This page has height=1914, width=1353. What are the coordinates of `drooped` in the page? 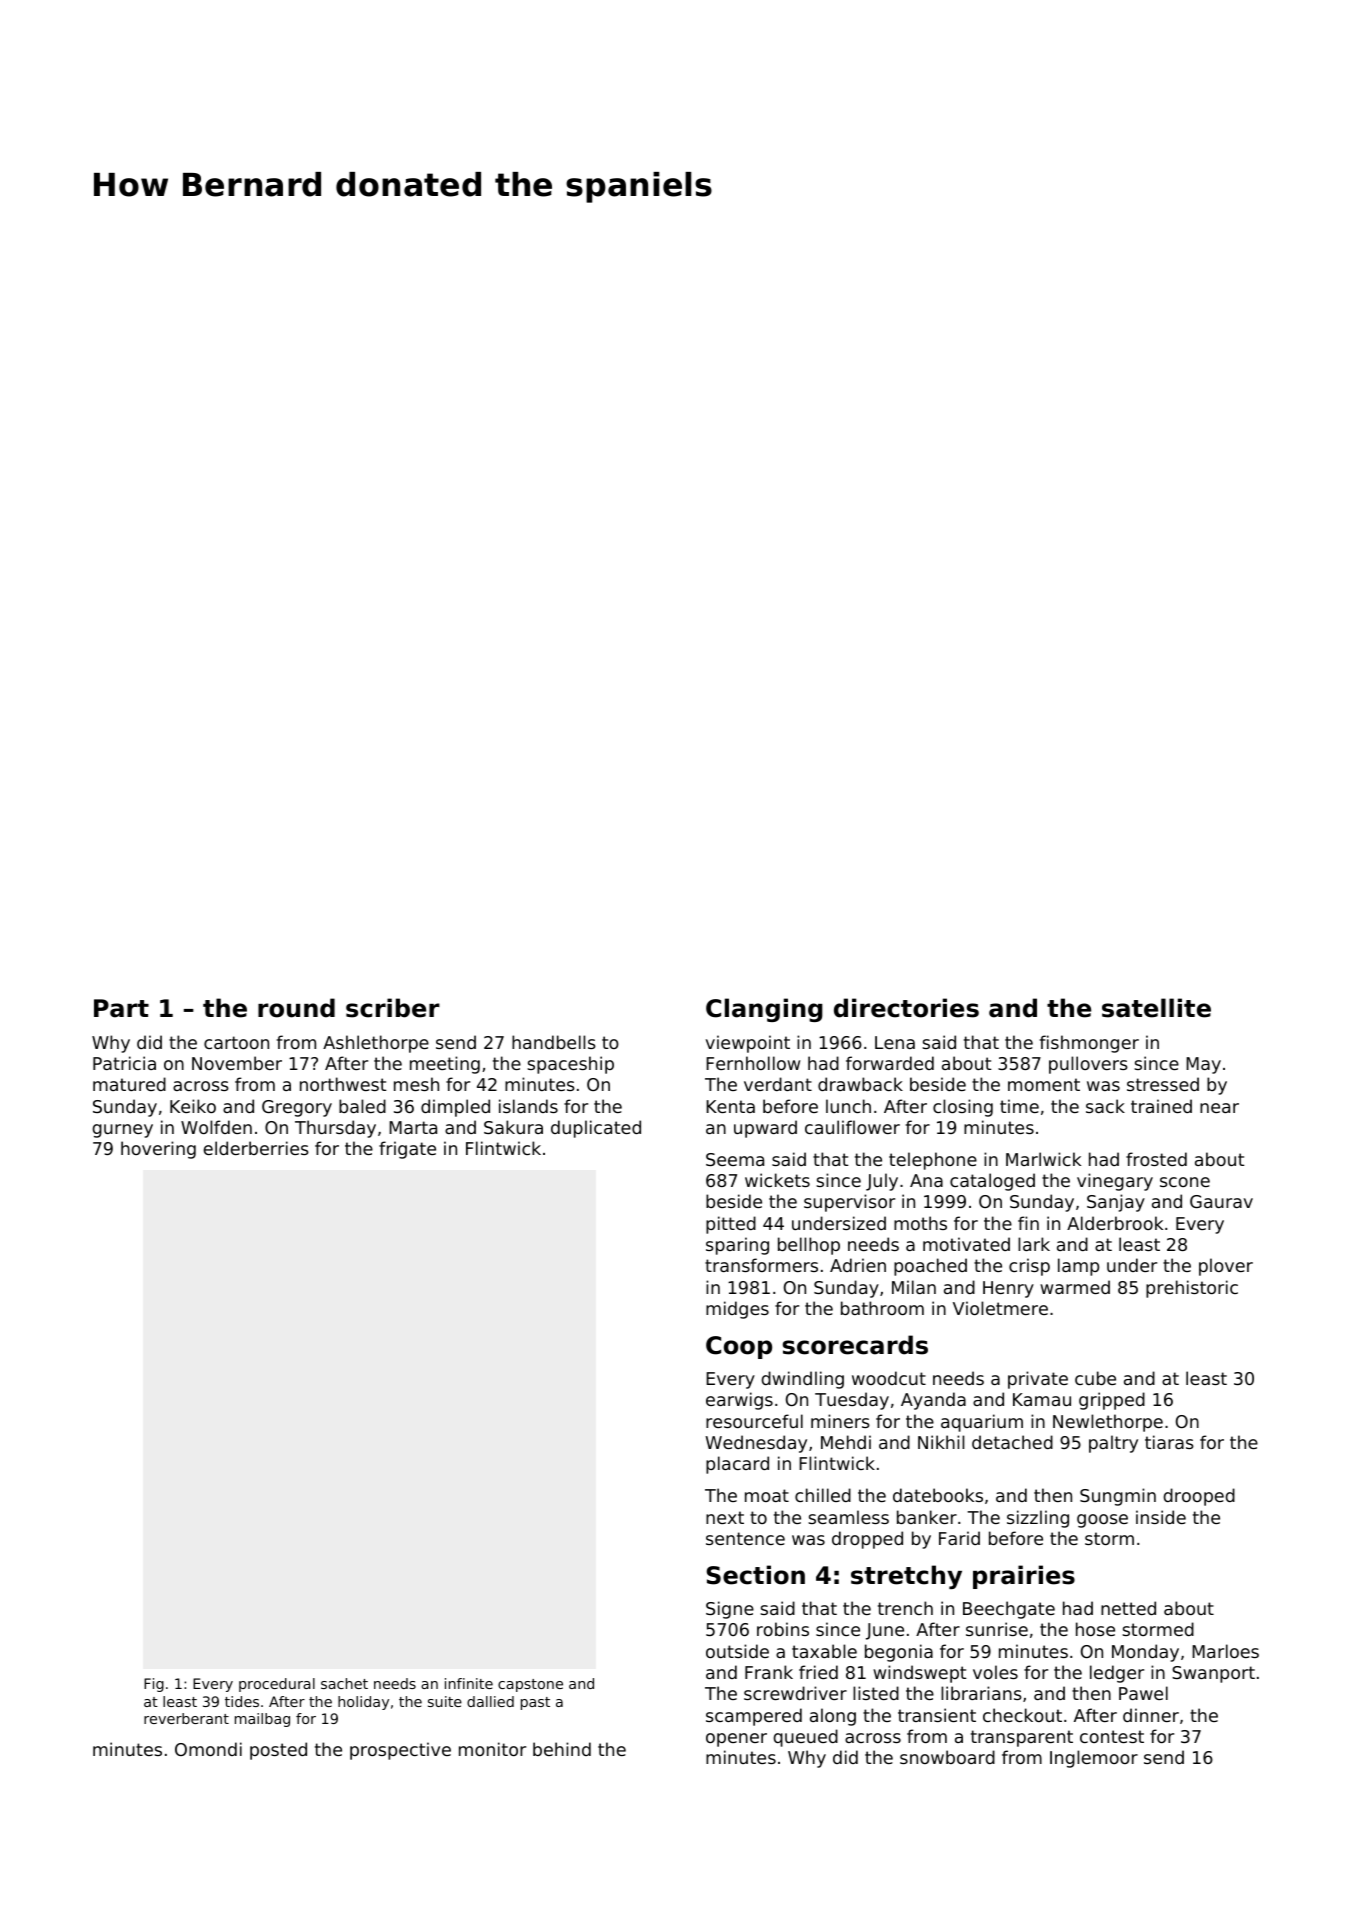 It's located at (1199, 1497).
